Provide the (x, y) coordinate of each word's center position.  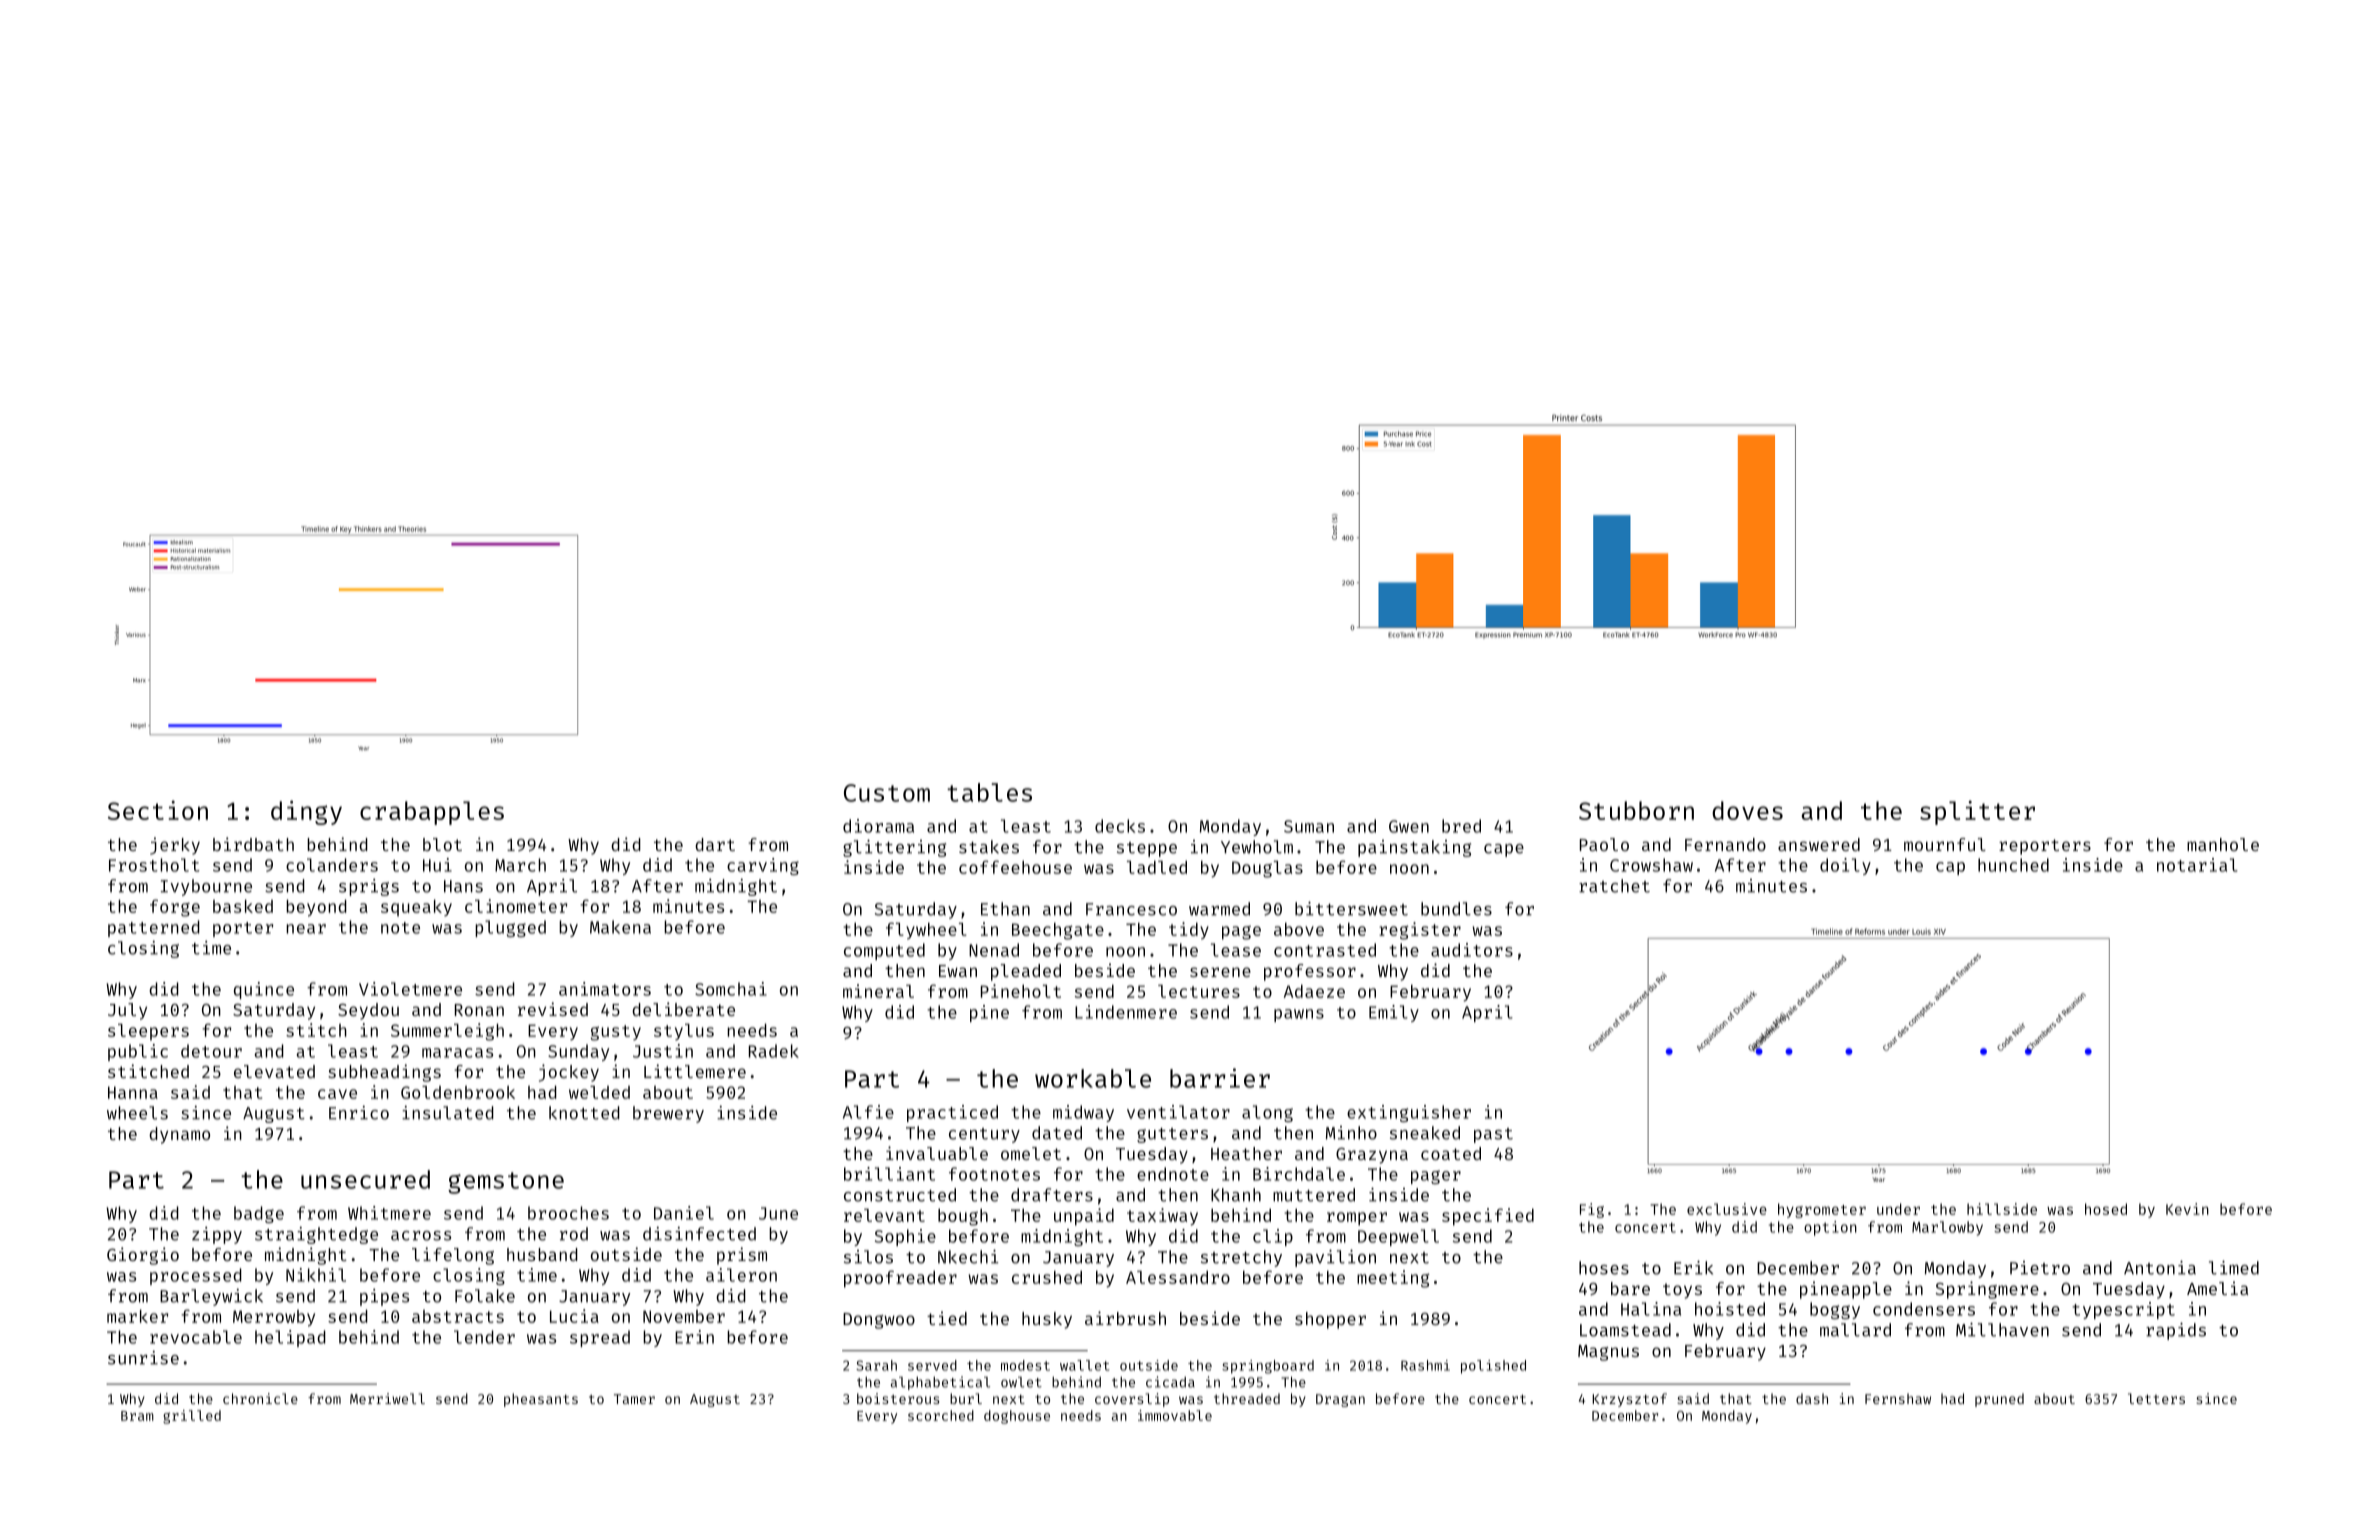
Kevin (2187, 1209)
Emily (1394, 1013)
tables (989, 792)
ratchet (1614, 886)
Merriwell (387, 1398)
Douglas (1267, 869)
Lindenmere (1126, 1012)
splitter (1977, 812)
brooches (568, 1213)
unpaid (1084, 1217)
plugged (510, 928)
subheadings (384, 1073)
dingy (306, 812)
